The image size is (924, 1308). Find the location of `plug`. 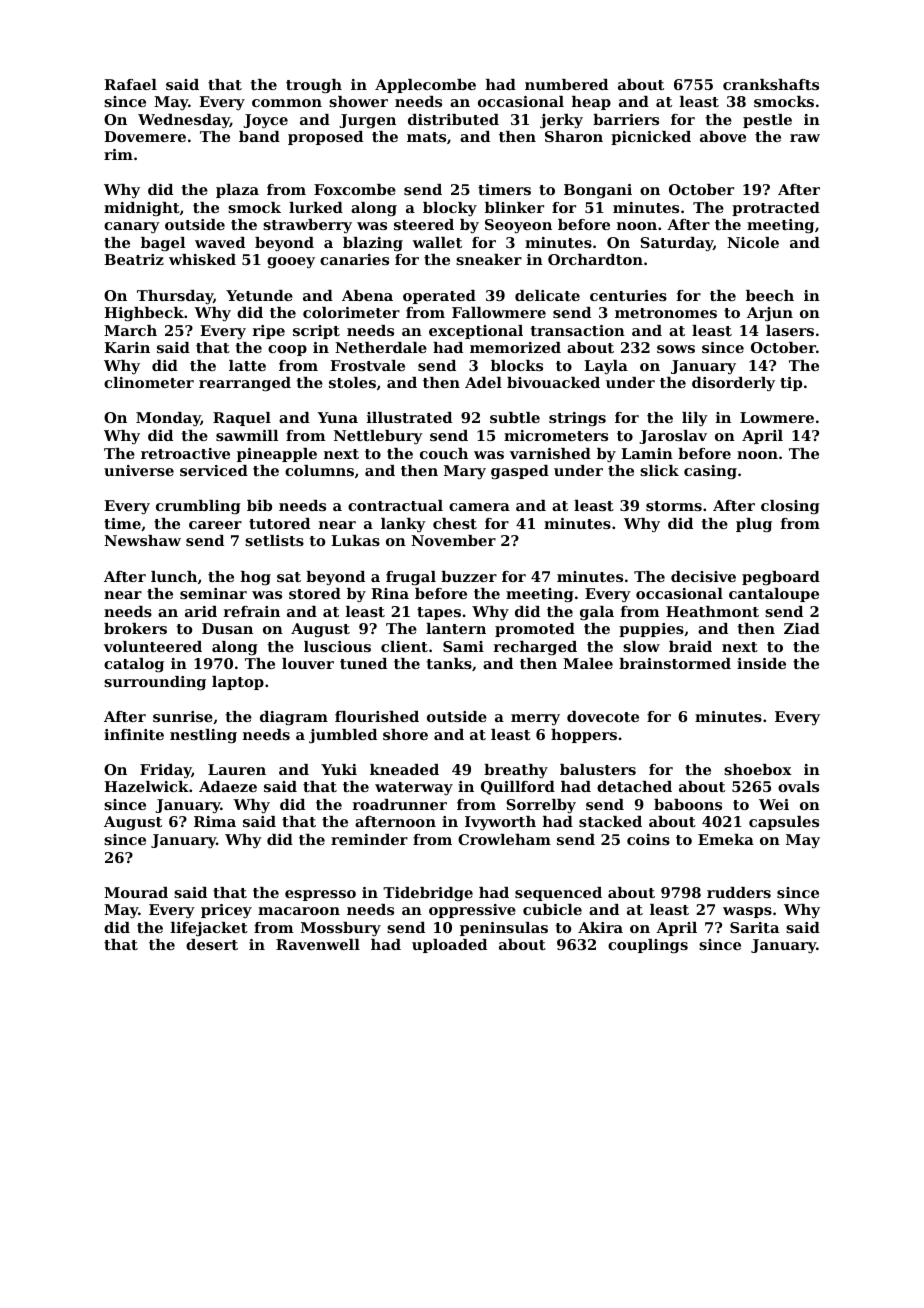

plug is located at coordinates (754, 525).
